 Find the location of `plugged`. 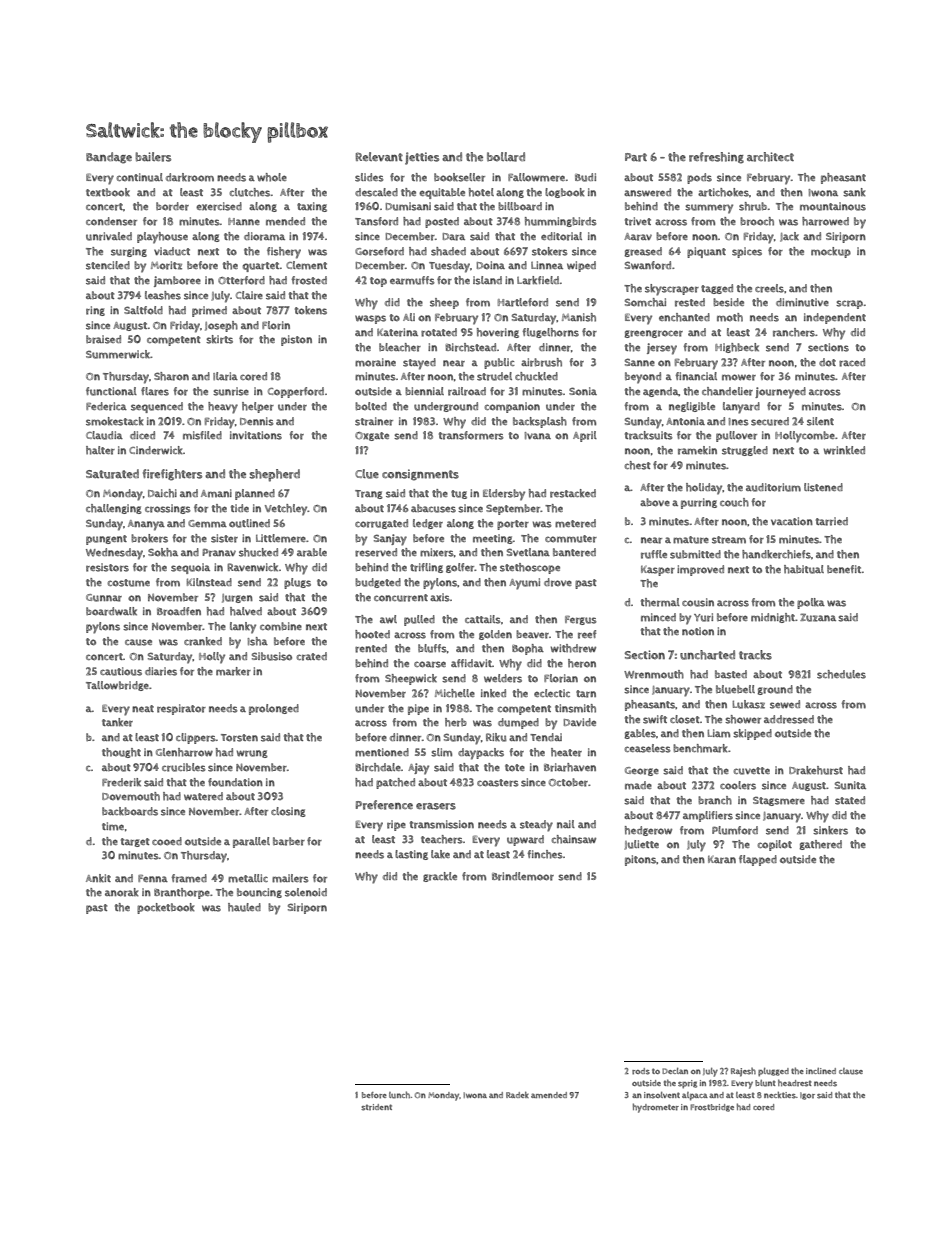

plugged is located at coordinates (773, 1072).
